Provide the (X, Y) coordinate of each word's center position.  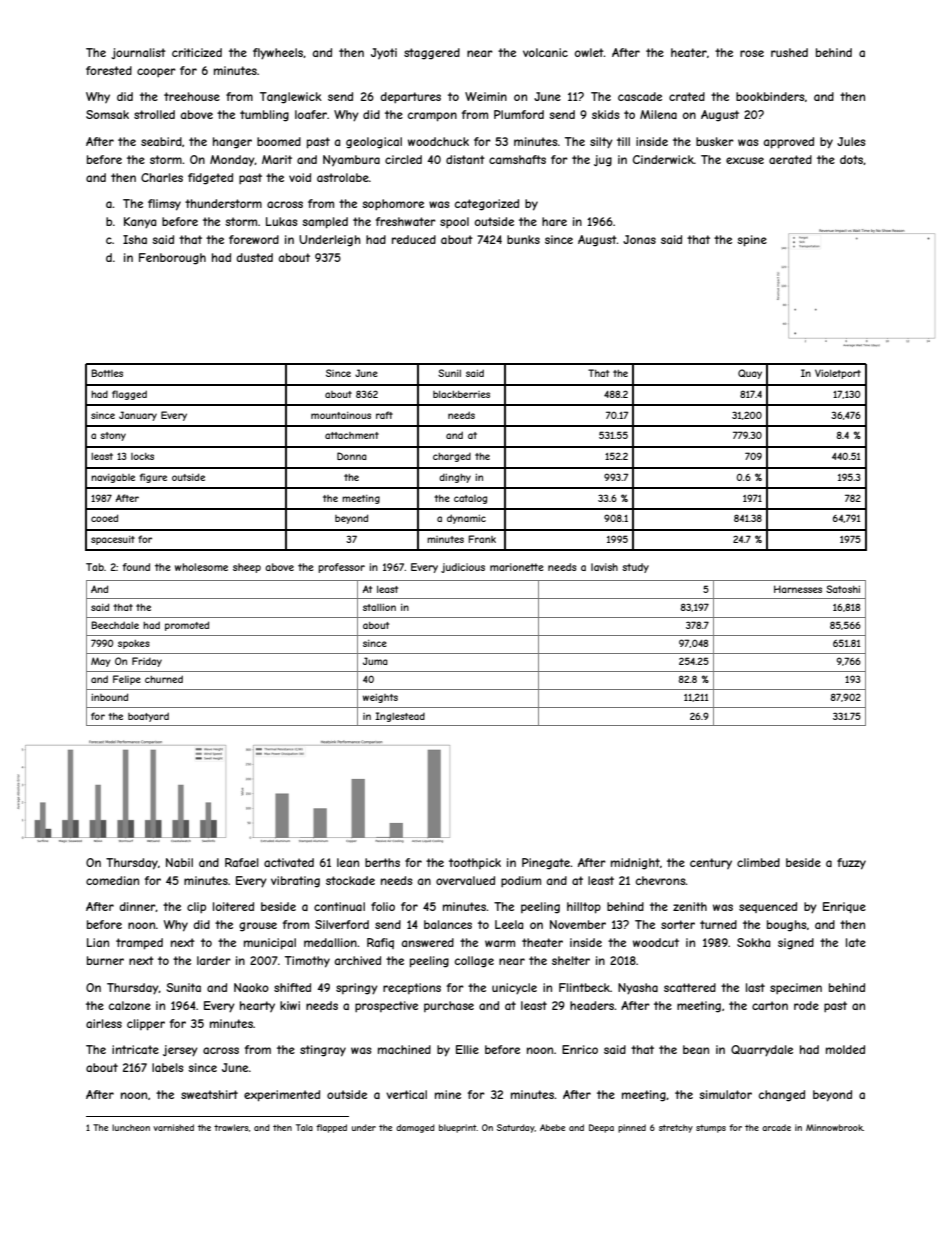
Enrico (580, 1049)
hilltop (584, 908)
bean (696, 1049)
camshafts (517, 159)
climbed (758, 862)
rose (752, 53)
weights (380, 698)
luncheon (131, 1127)
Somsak (107, 114)
